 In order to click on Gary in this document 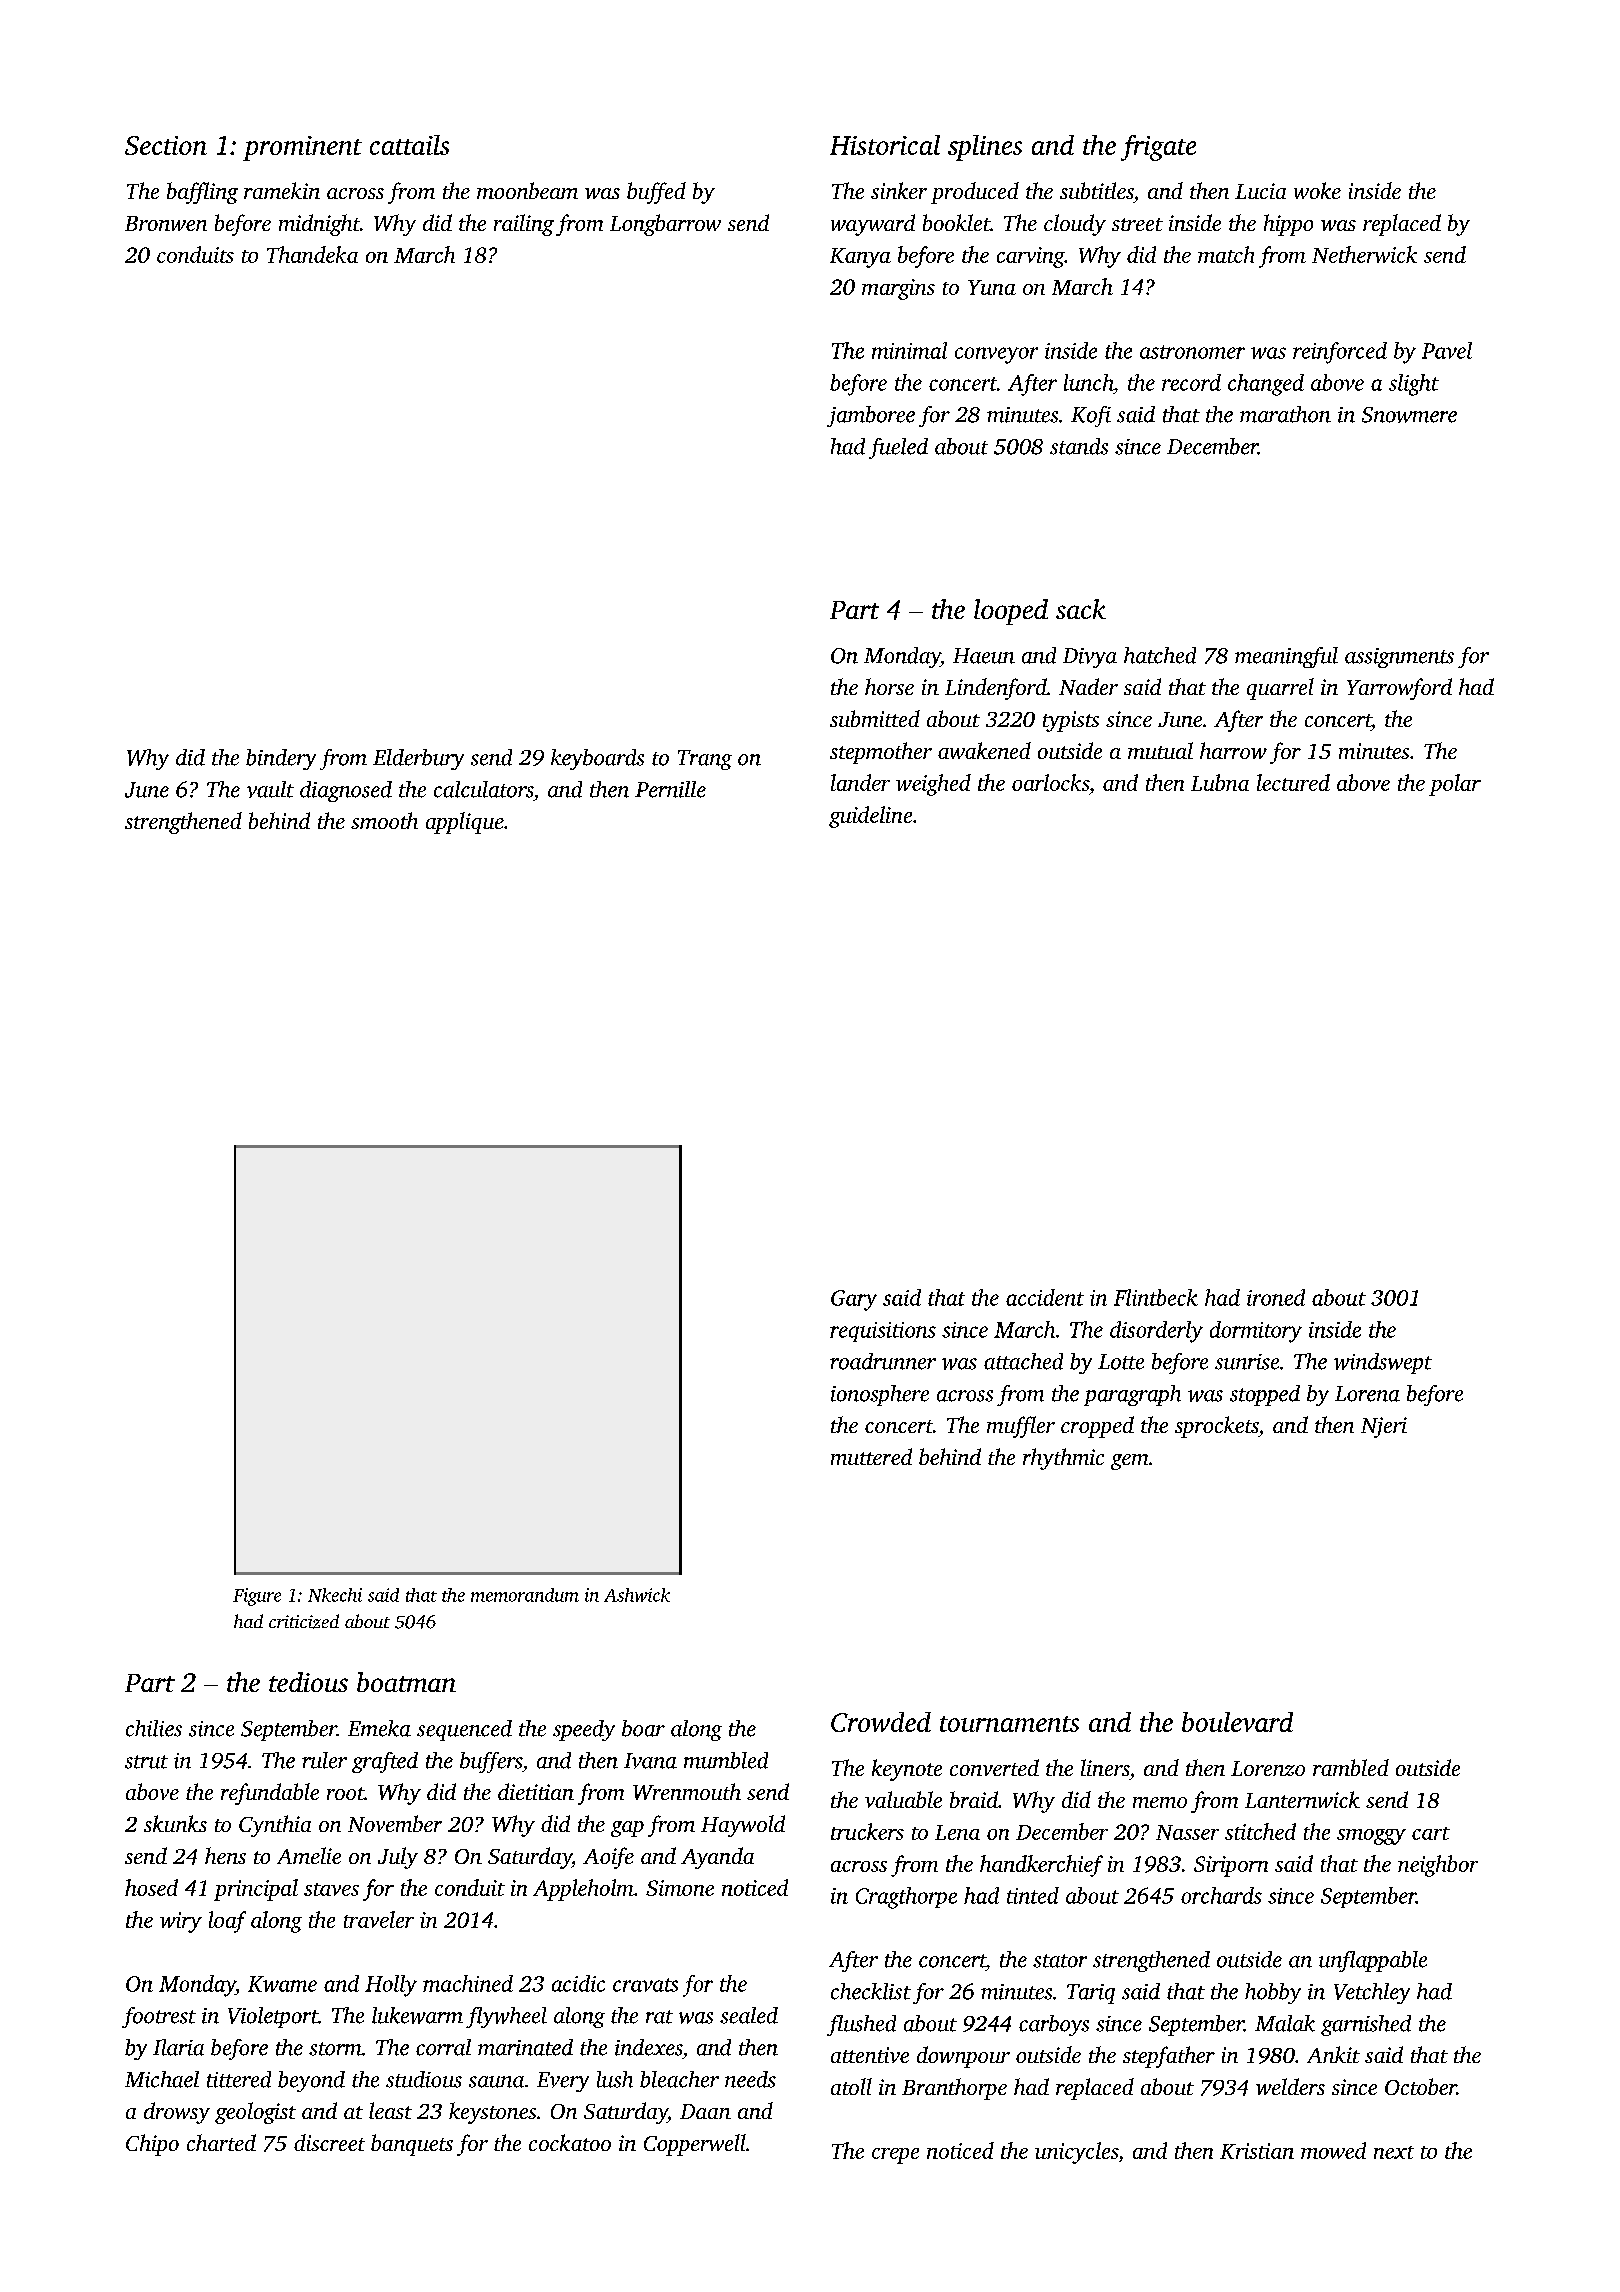, I will do `click(854, 1300)`.
